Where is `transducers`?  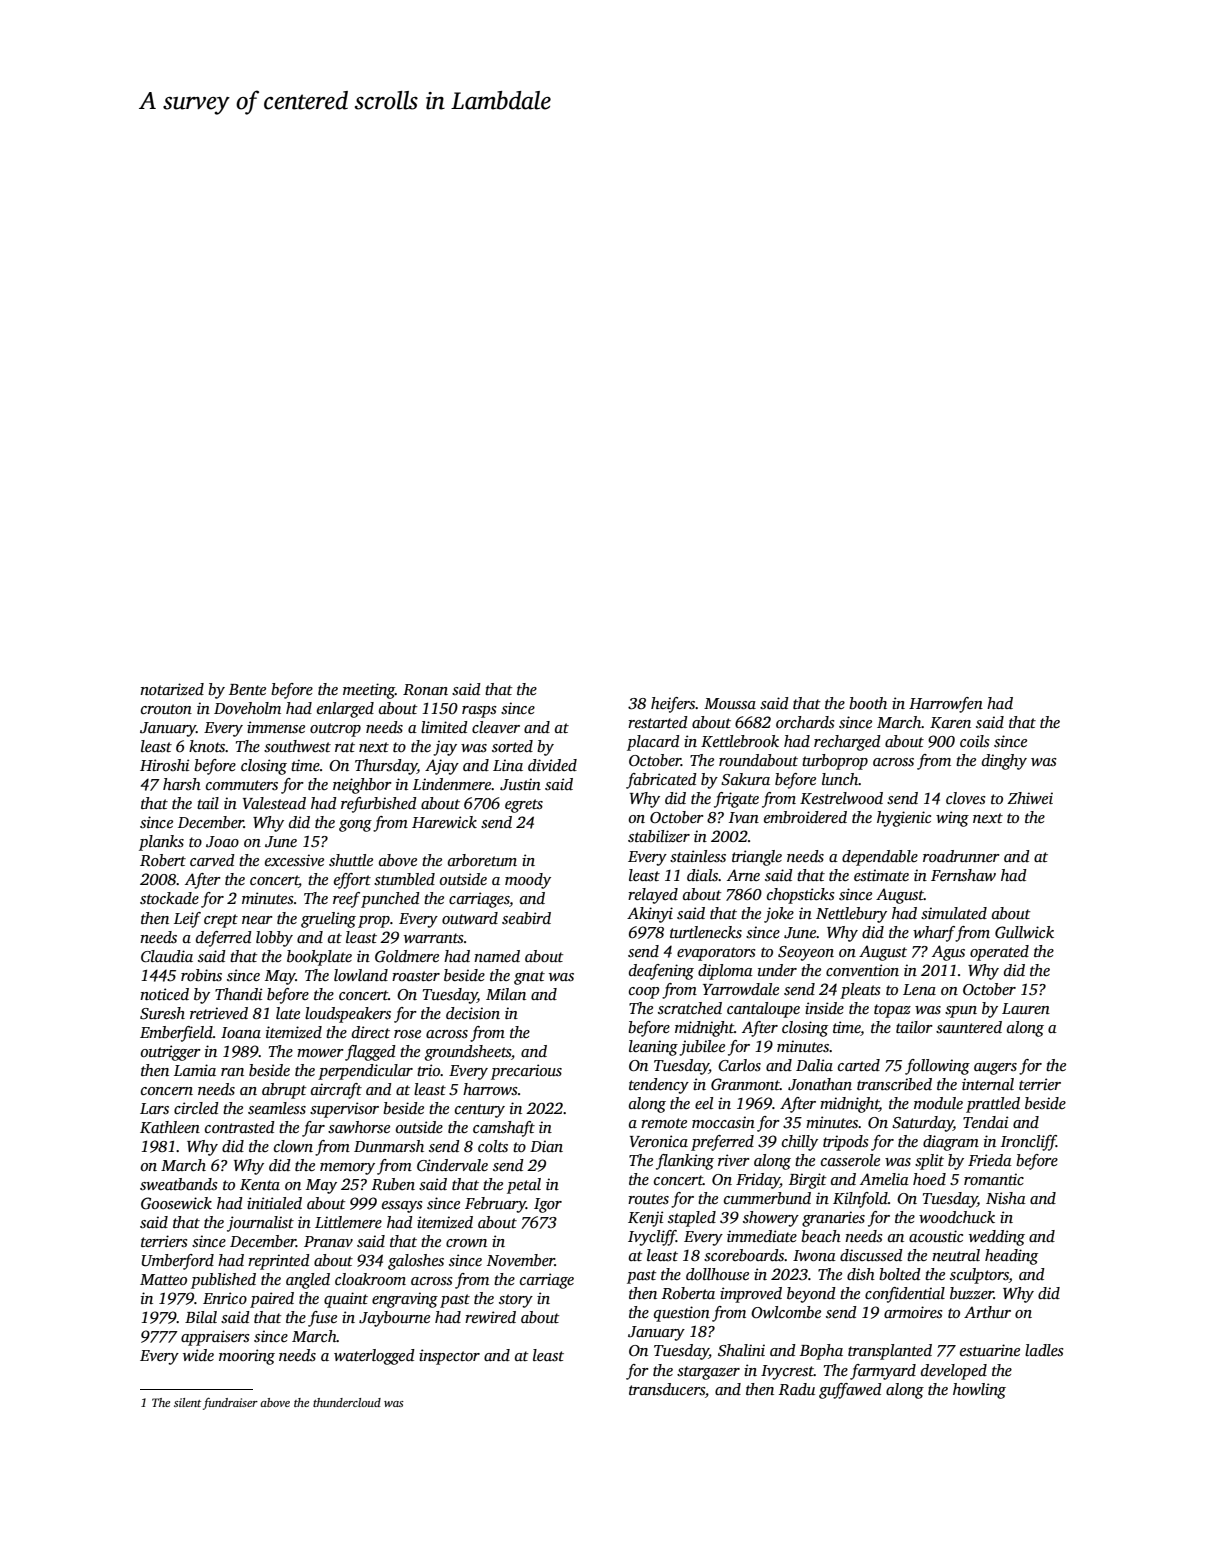 transducers is located at coordinates (667, 1389).
